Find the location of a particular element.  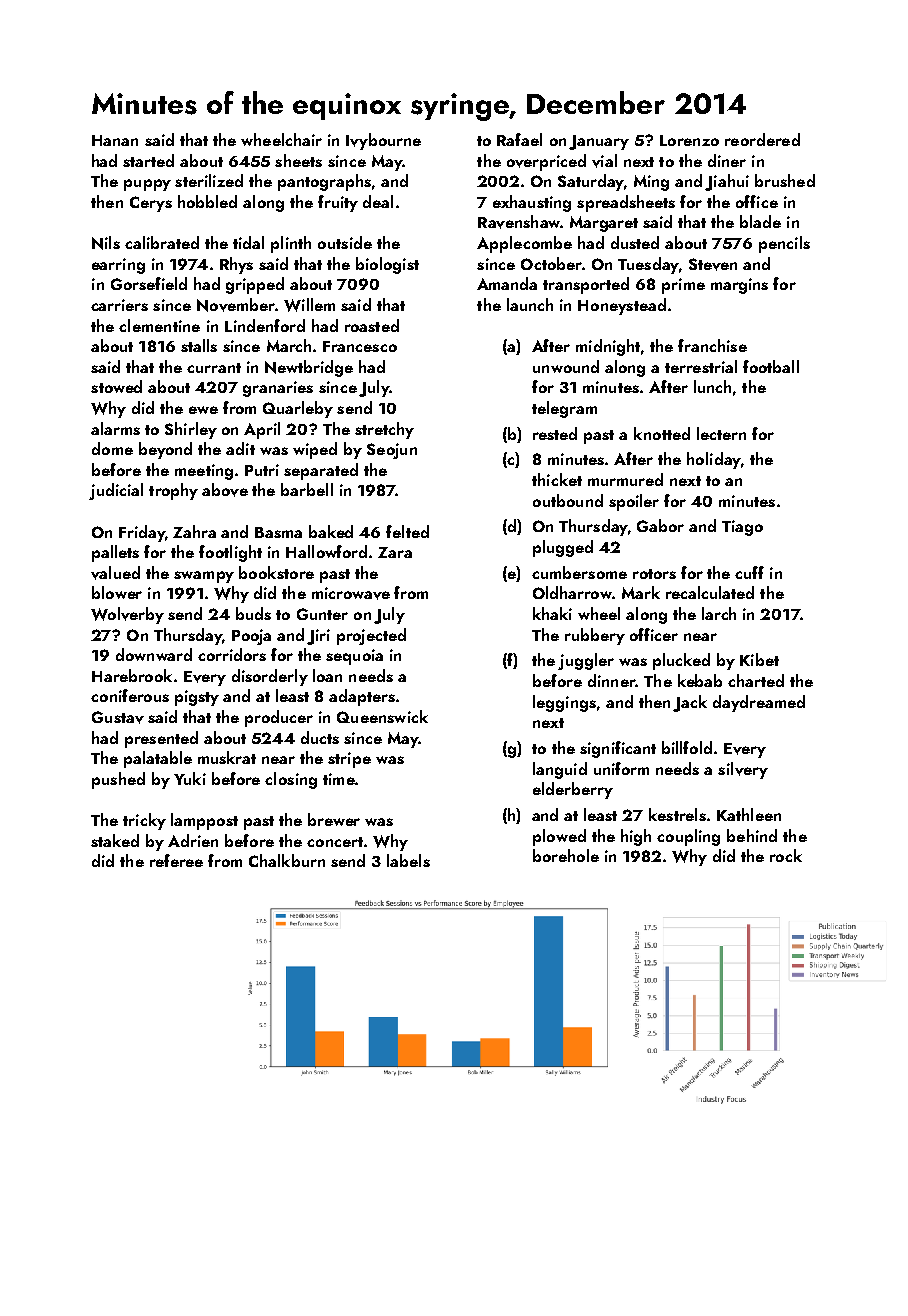

Gorsefield is located at coordinates (149, 283).
